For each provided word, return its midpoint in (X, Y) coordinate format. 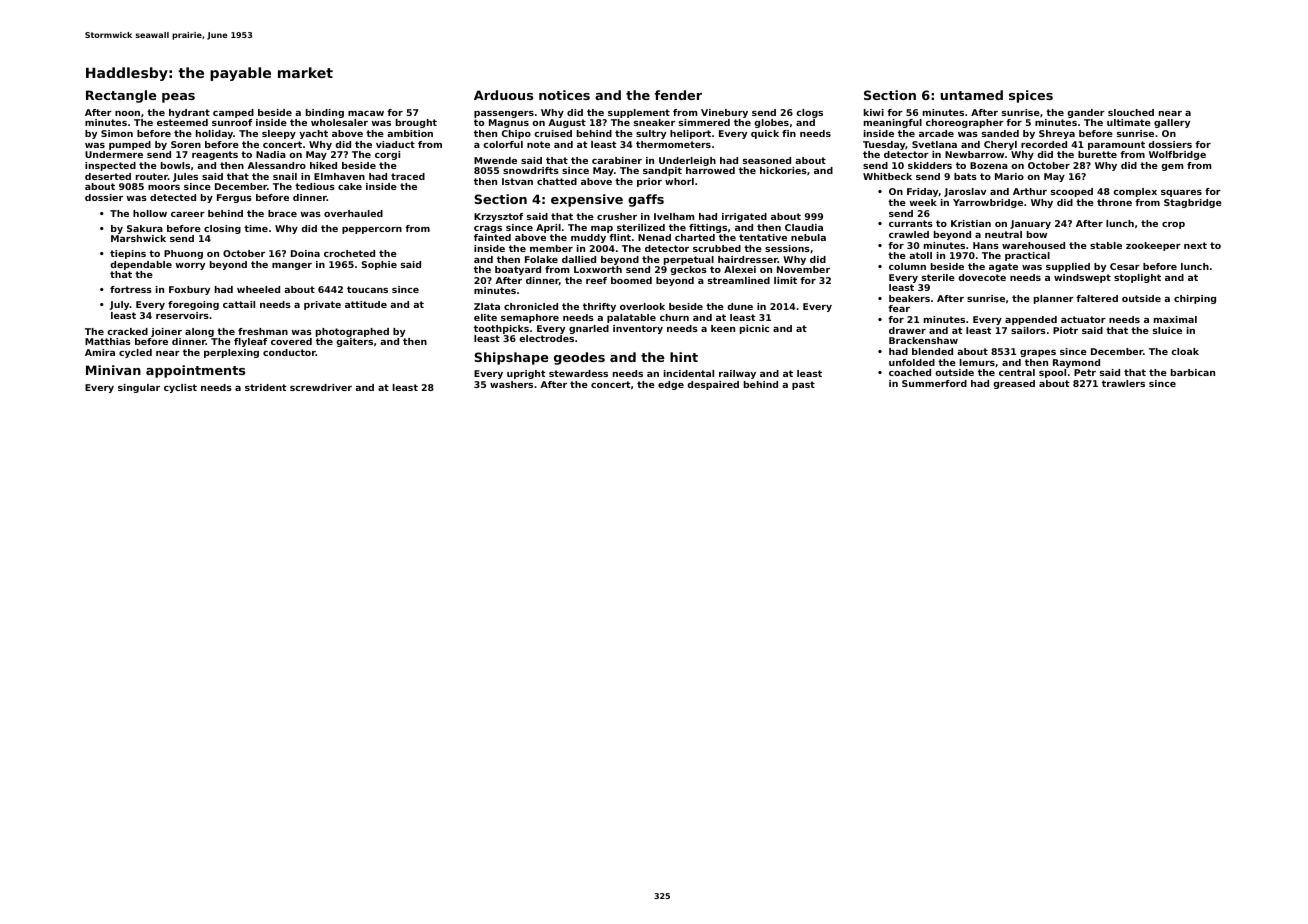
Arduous (503, 95)
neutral (1003, 234)
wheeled (258, 289)
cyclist (180, 388)
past (803, 385)
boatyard (518, 270)
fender (678, 95)
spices (1031, 96)
